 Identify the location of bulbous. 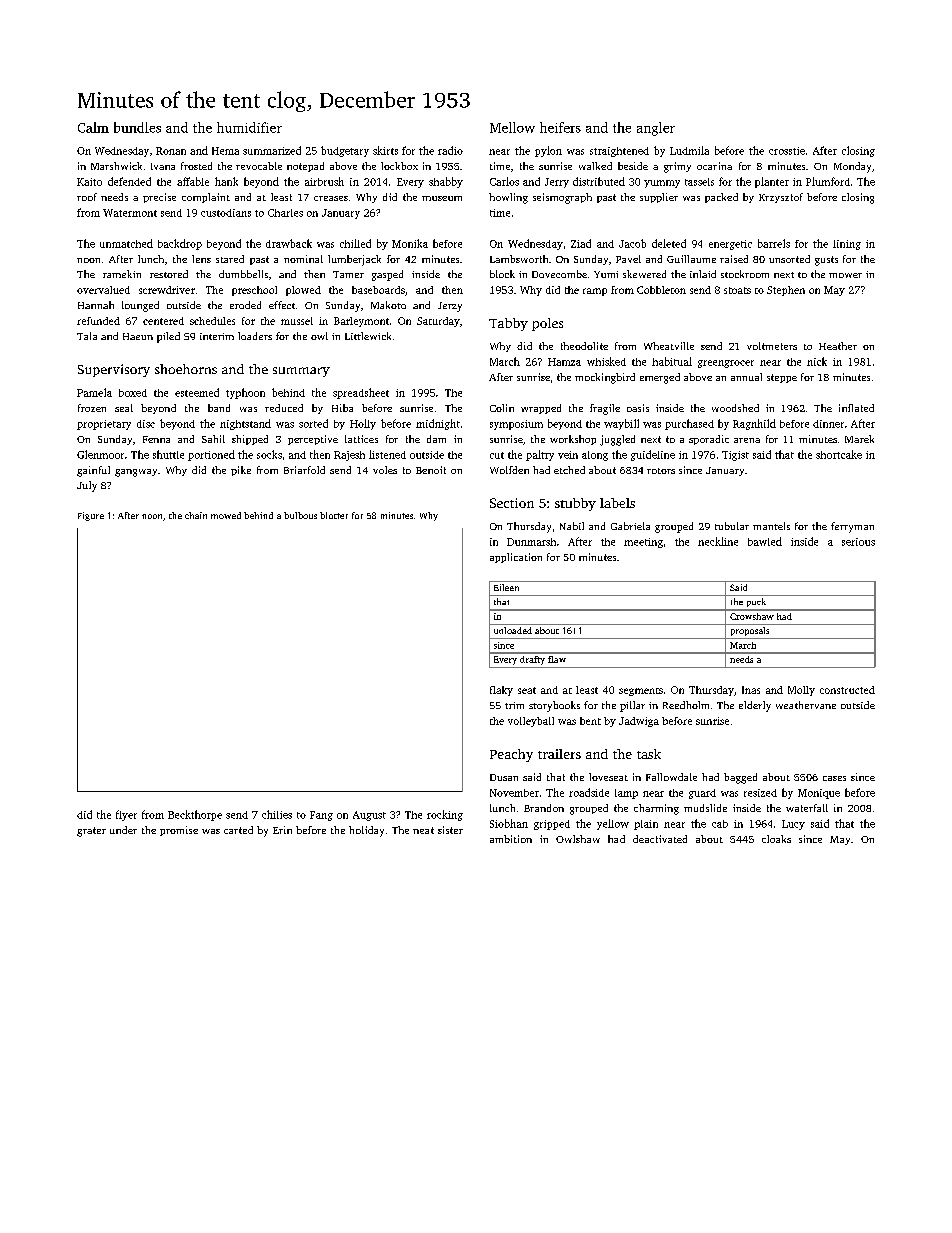
(300, 515).
